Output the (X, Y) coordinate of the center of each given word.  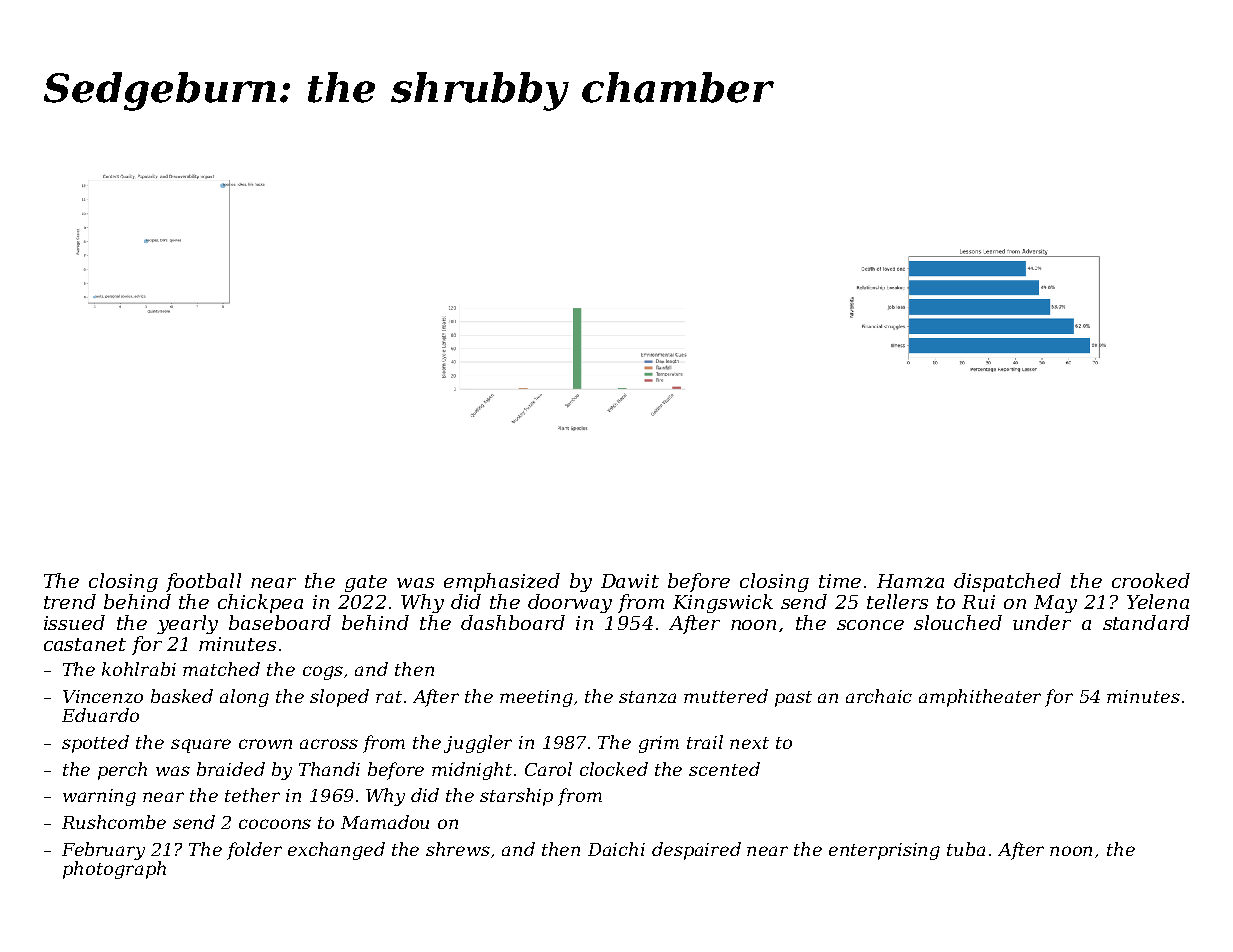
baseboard (280, 622)
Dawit (630, 581)
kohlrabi (139, 669)
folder (254, 851)
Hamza (910, 581)
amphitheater (980, 698)
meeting (536, 698)
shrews (458, 849)
